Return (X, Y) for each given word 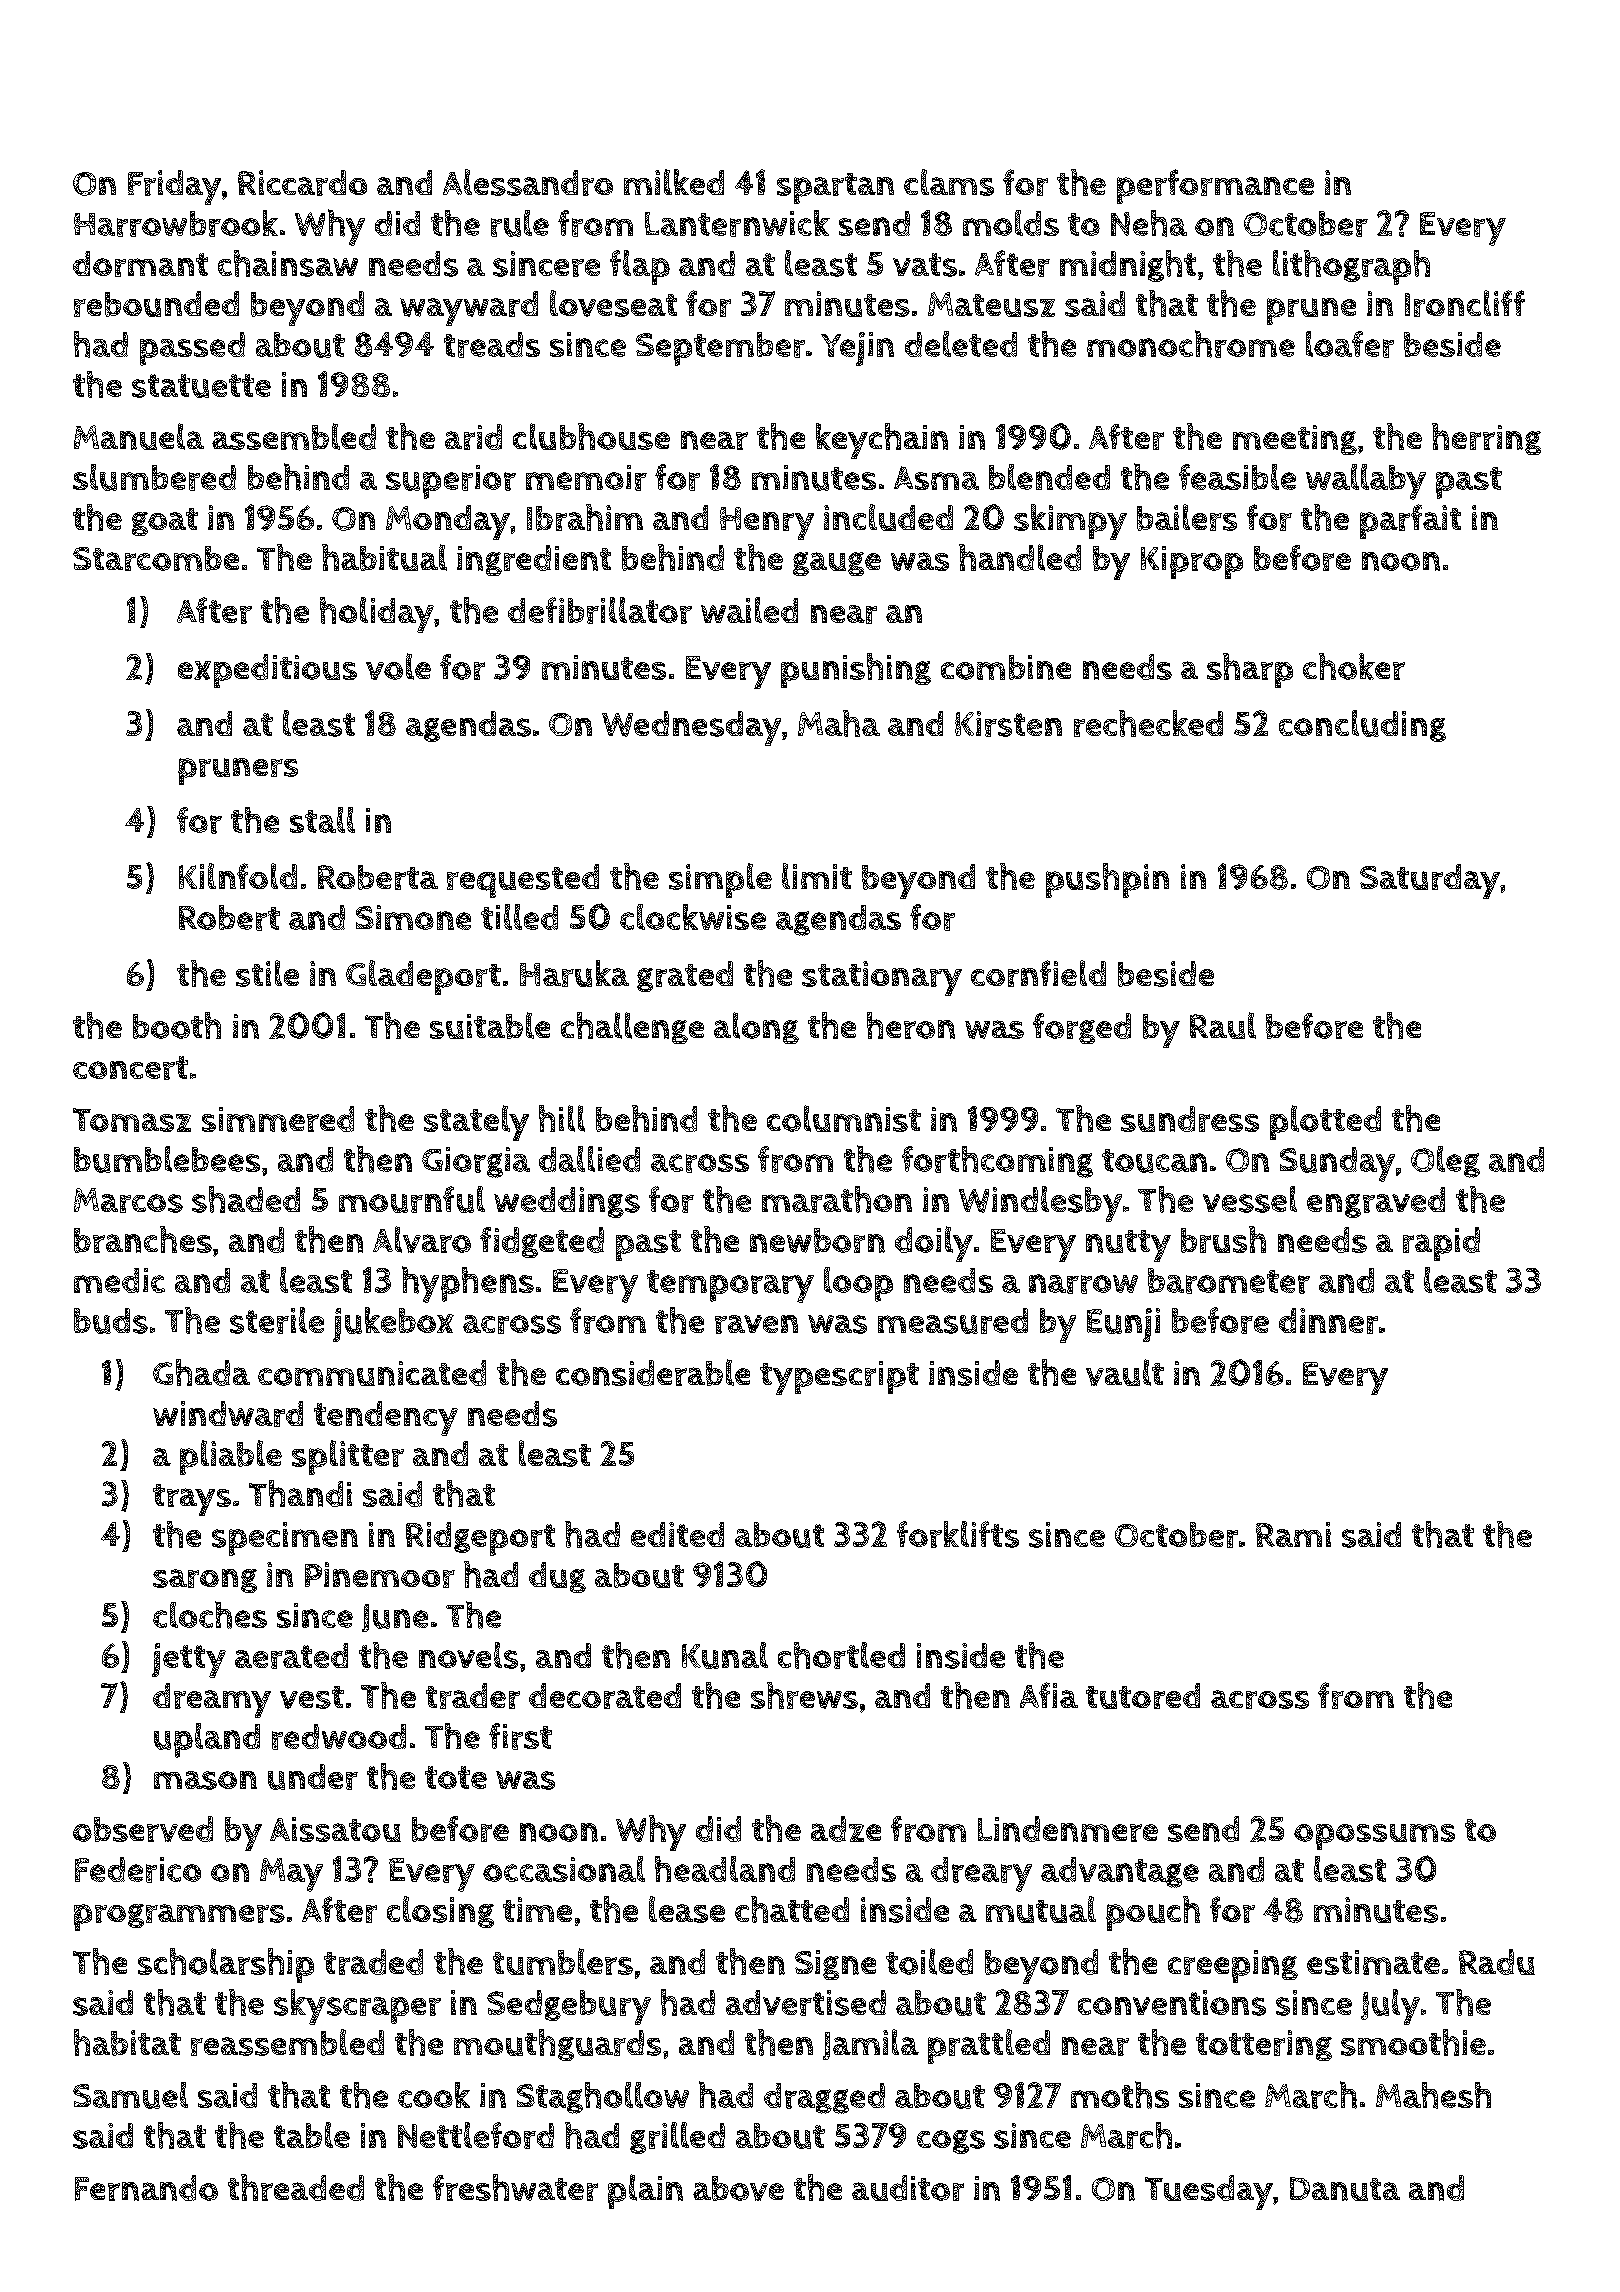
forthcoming (997, 1162)
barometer (1229, 1281)
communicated (372, 1373)
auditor (908, 2188)
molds (1011, 223)
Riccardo (302, 183)
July (1390, 2007)
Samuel (130, 2095)
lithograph (1351, 267)
